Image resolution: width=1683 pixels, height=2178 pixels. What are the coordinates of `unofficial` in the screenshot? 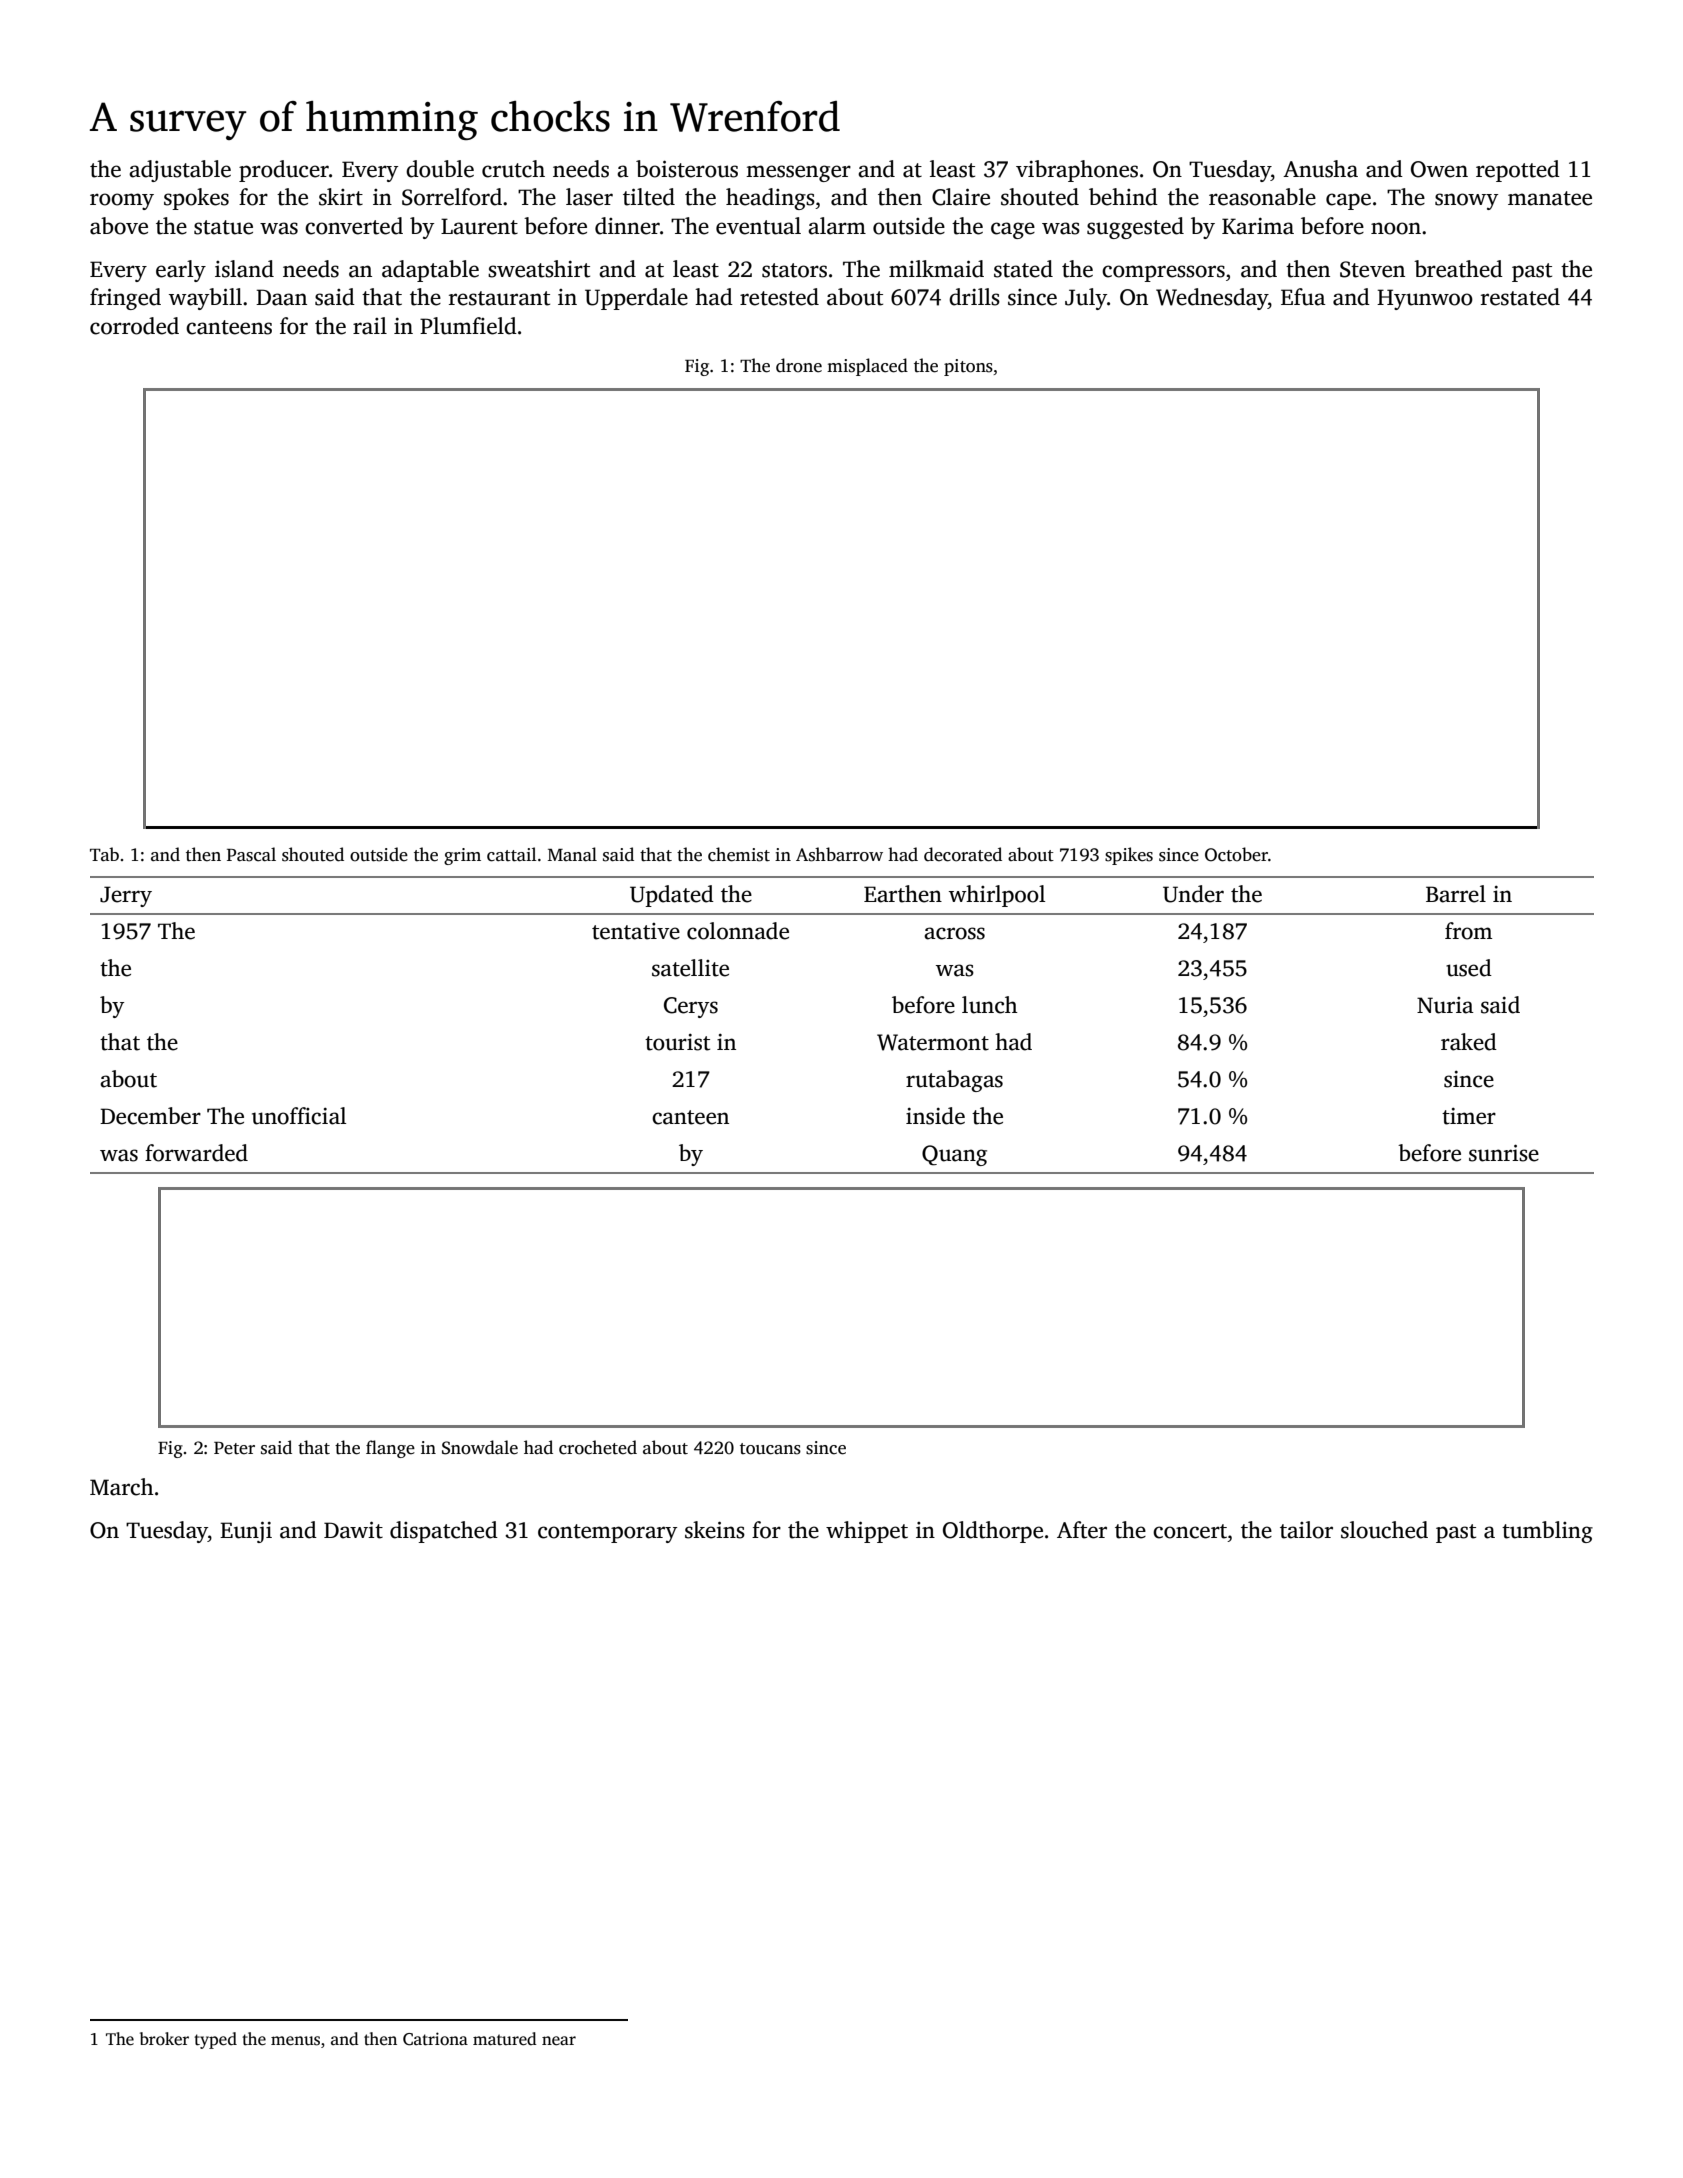 It's located at (299, 1116).
